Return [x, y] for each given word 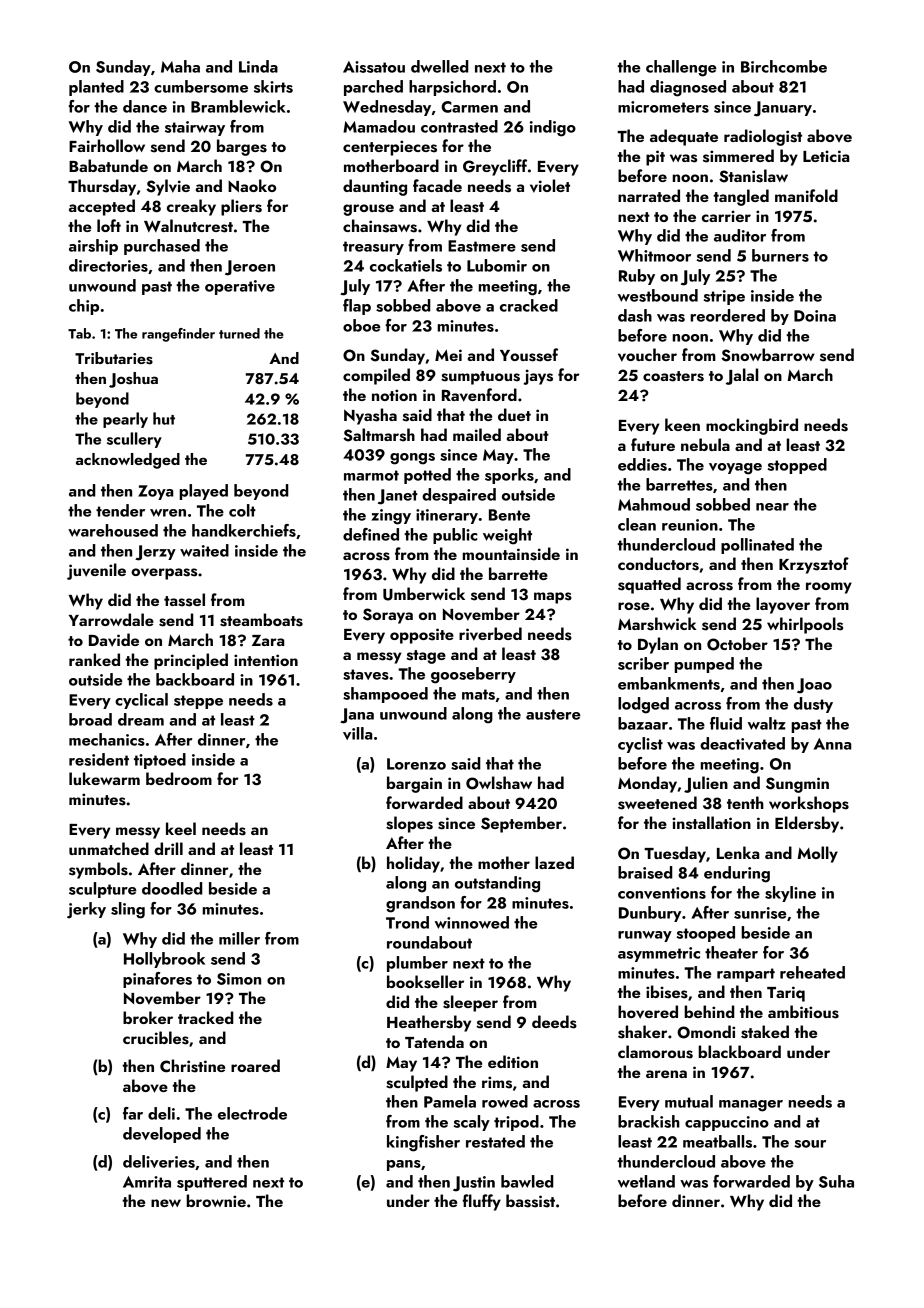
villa [357, 733]
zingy [391, 517]
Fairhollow [107, 145]
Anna [832, 744]
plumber [417, 964]
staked [765, 1032]
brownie [216, 1200]
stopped [797, 466]
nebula [705, 444]
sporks [509, 476]
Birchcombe [784, 66]
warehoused [113, 530]
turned [239, 333]
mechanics [107, 739]
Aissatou [374, 67]
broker [148, 1017]
